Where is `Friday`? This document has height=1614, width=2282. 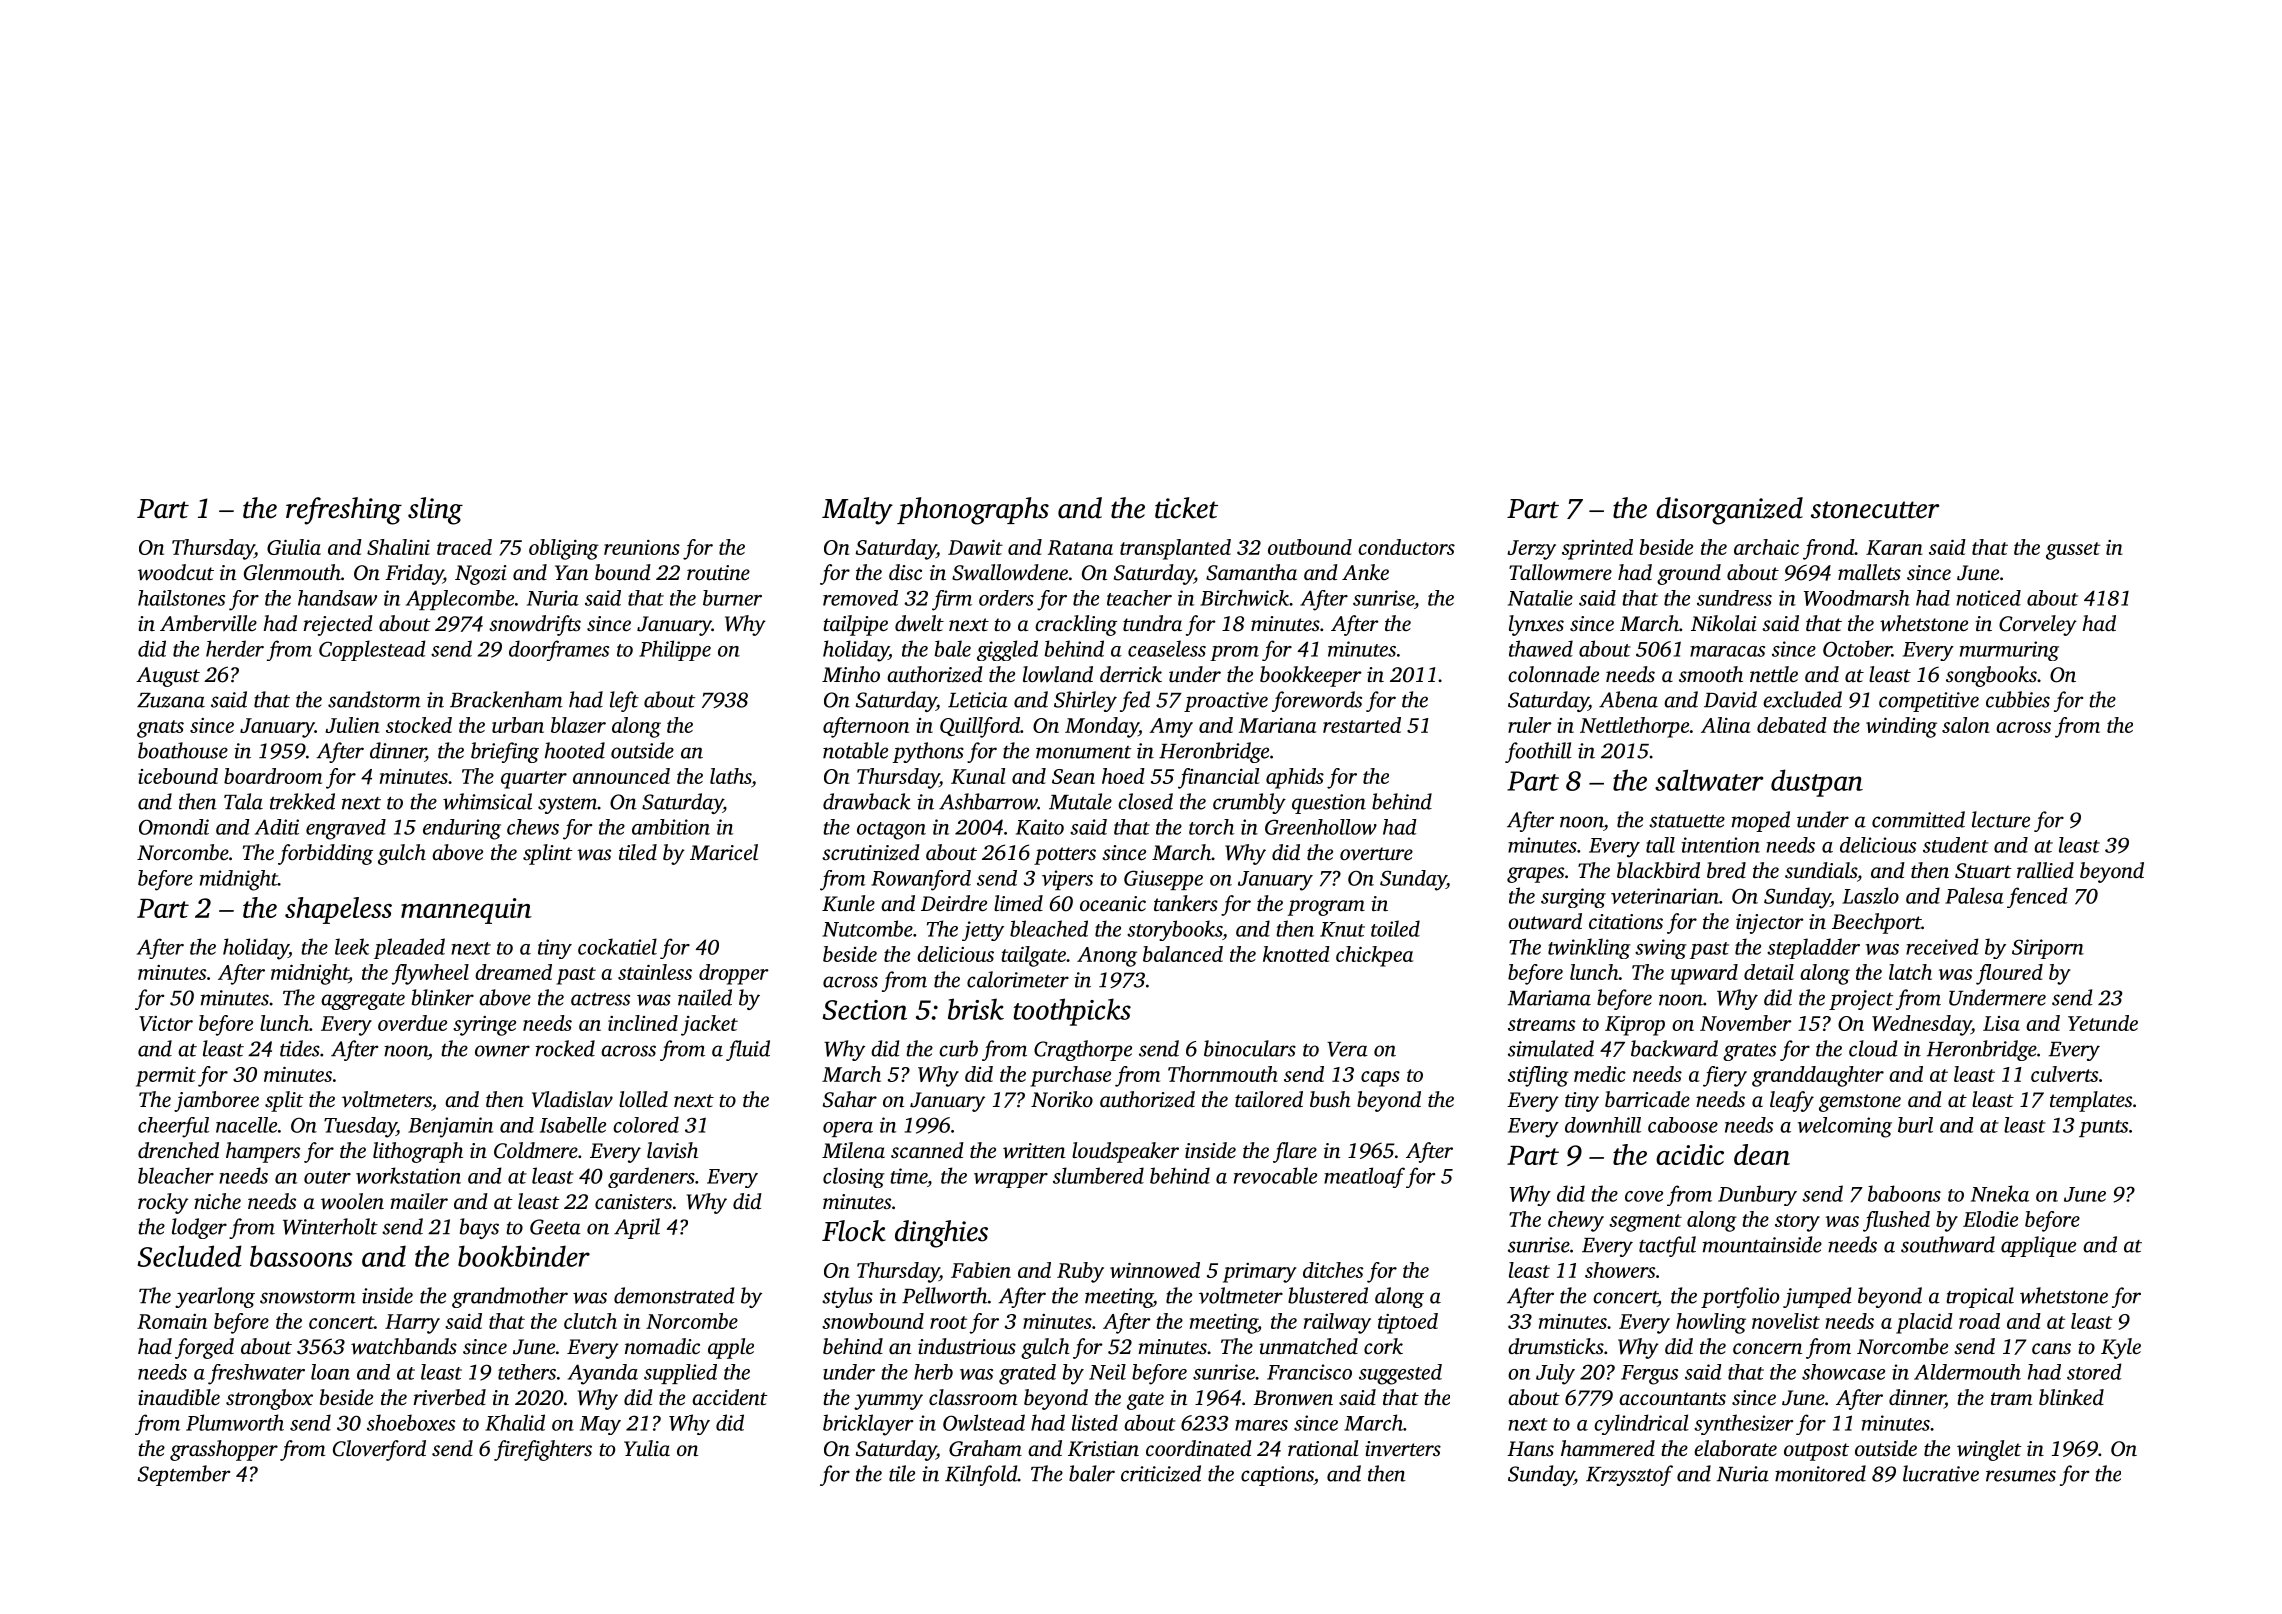
Friday is located at coordinates (414, 574).
